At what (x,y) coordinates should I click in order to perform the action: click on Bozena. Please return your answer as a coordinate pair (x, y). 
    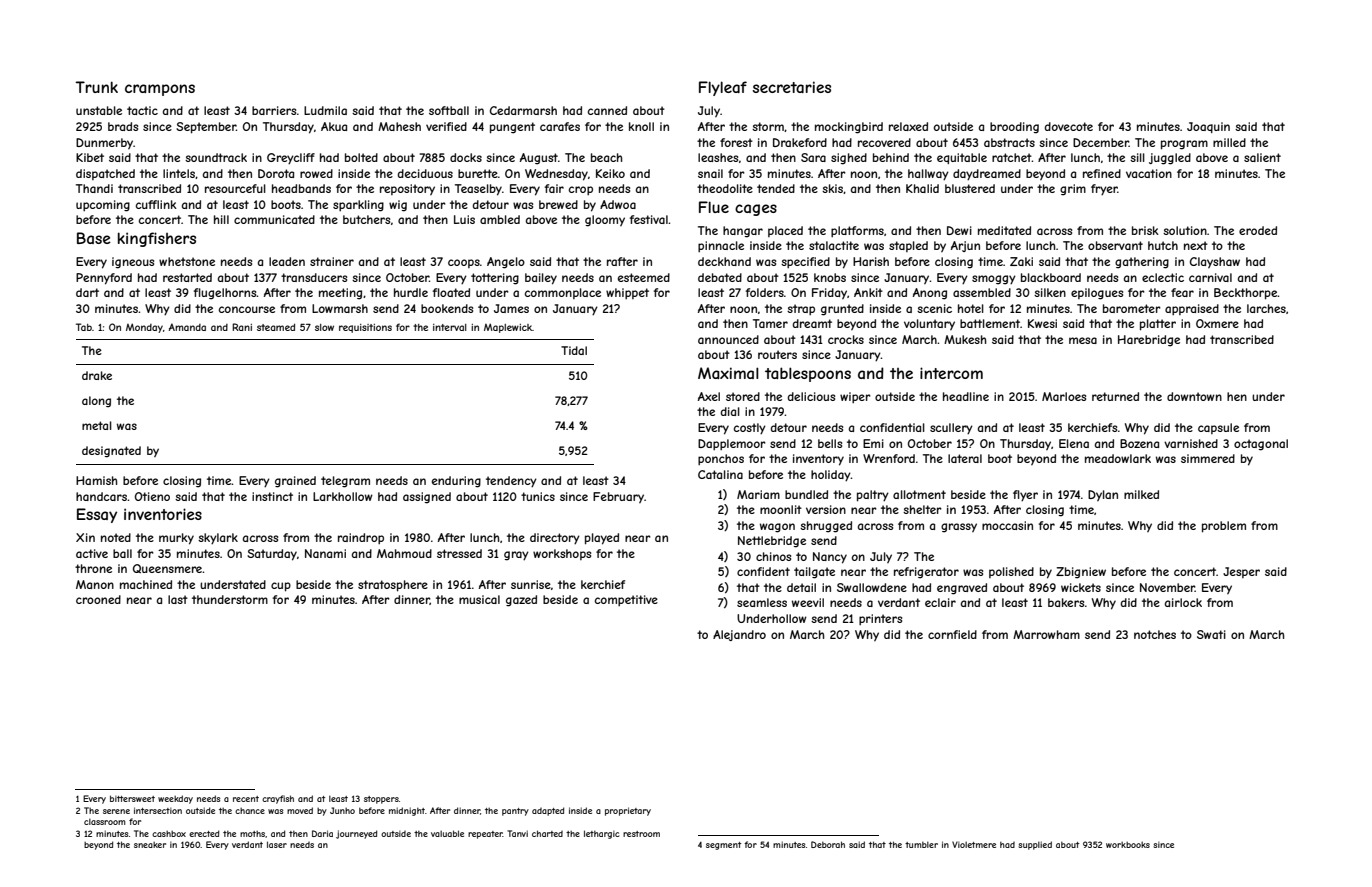
    Looking at the image, I should click on (1139, 443).
